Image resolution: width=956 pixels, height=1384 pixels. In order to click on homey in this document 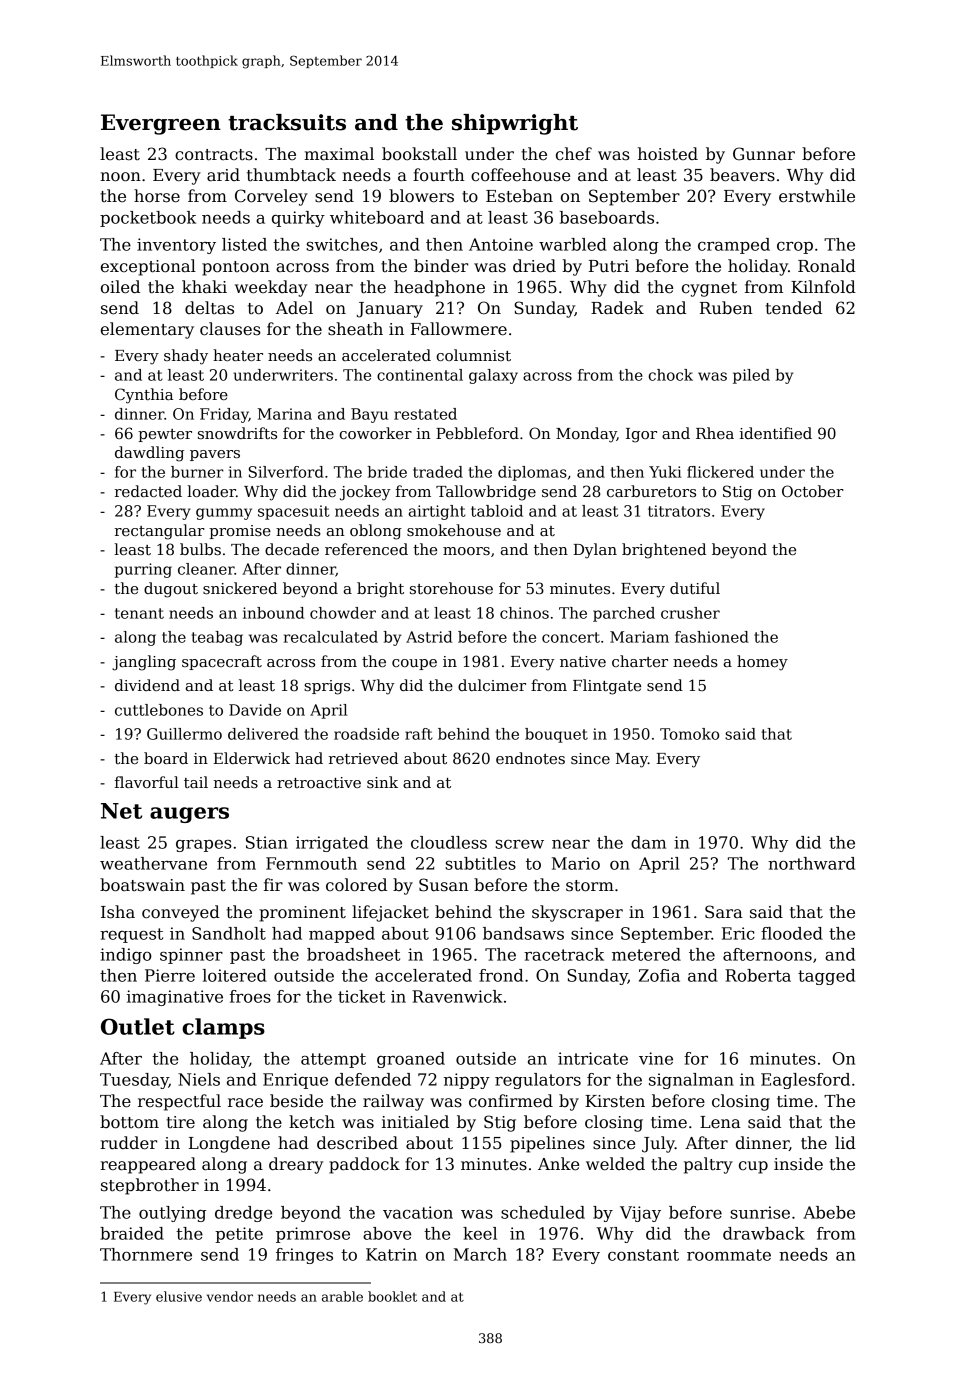, I will do `click(762, 663)`.
